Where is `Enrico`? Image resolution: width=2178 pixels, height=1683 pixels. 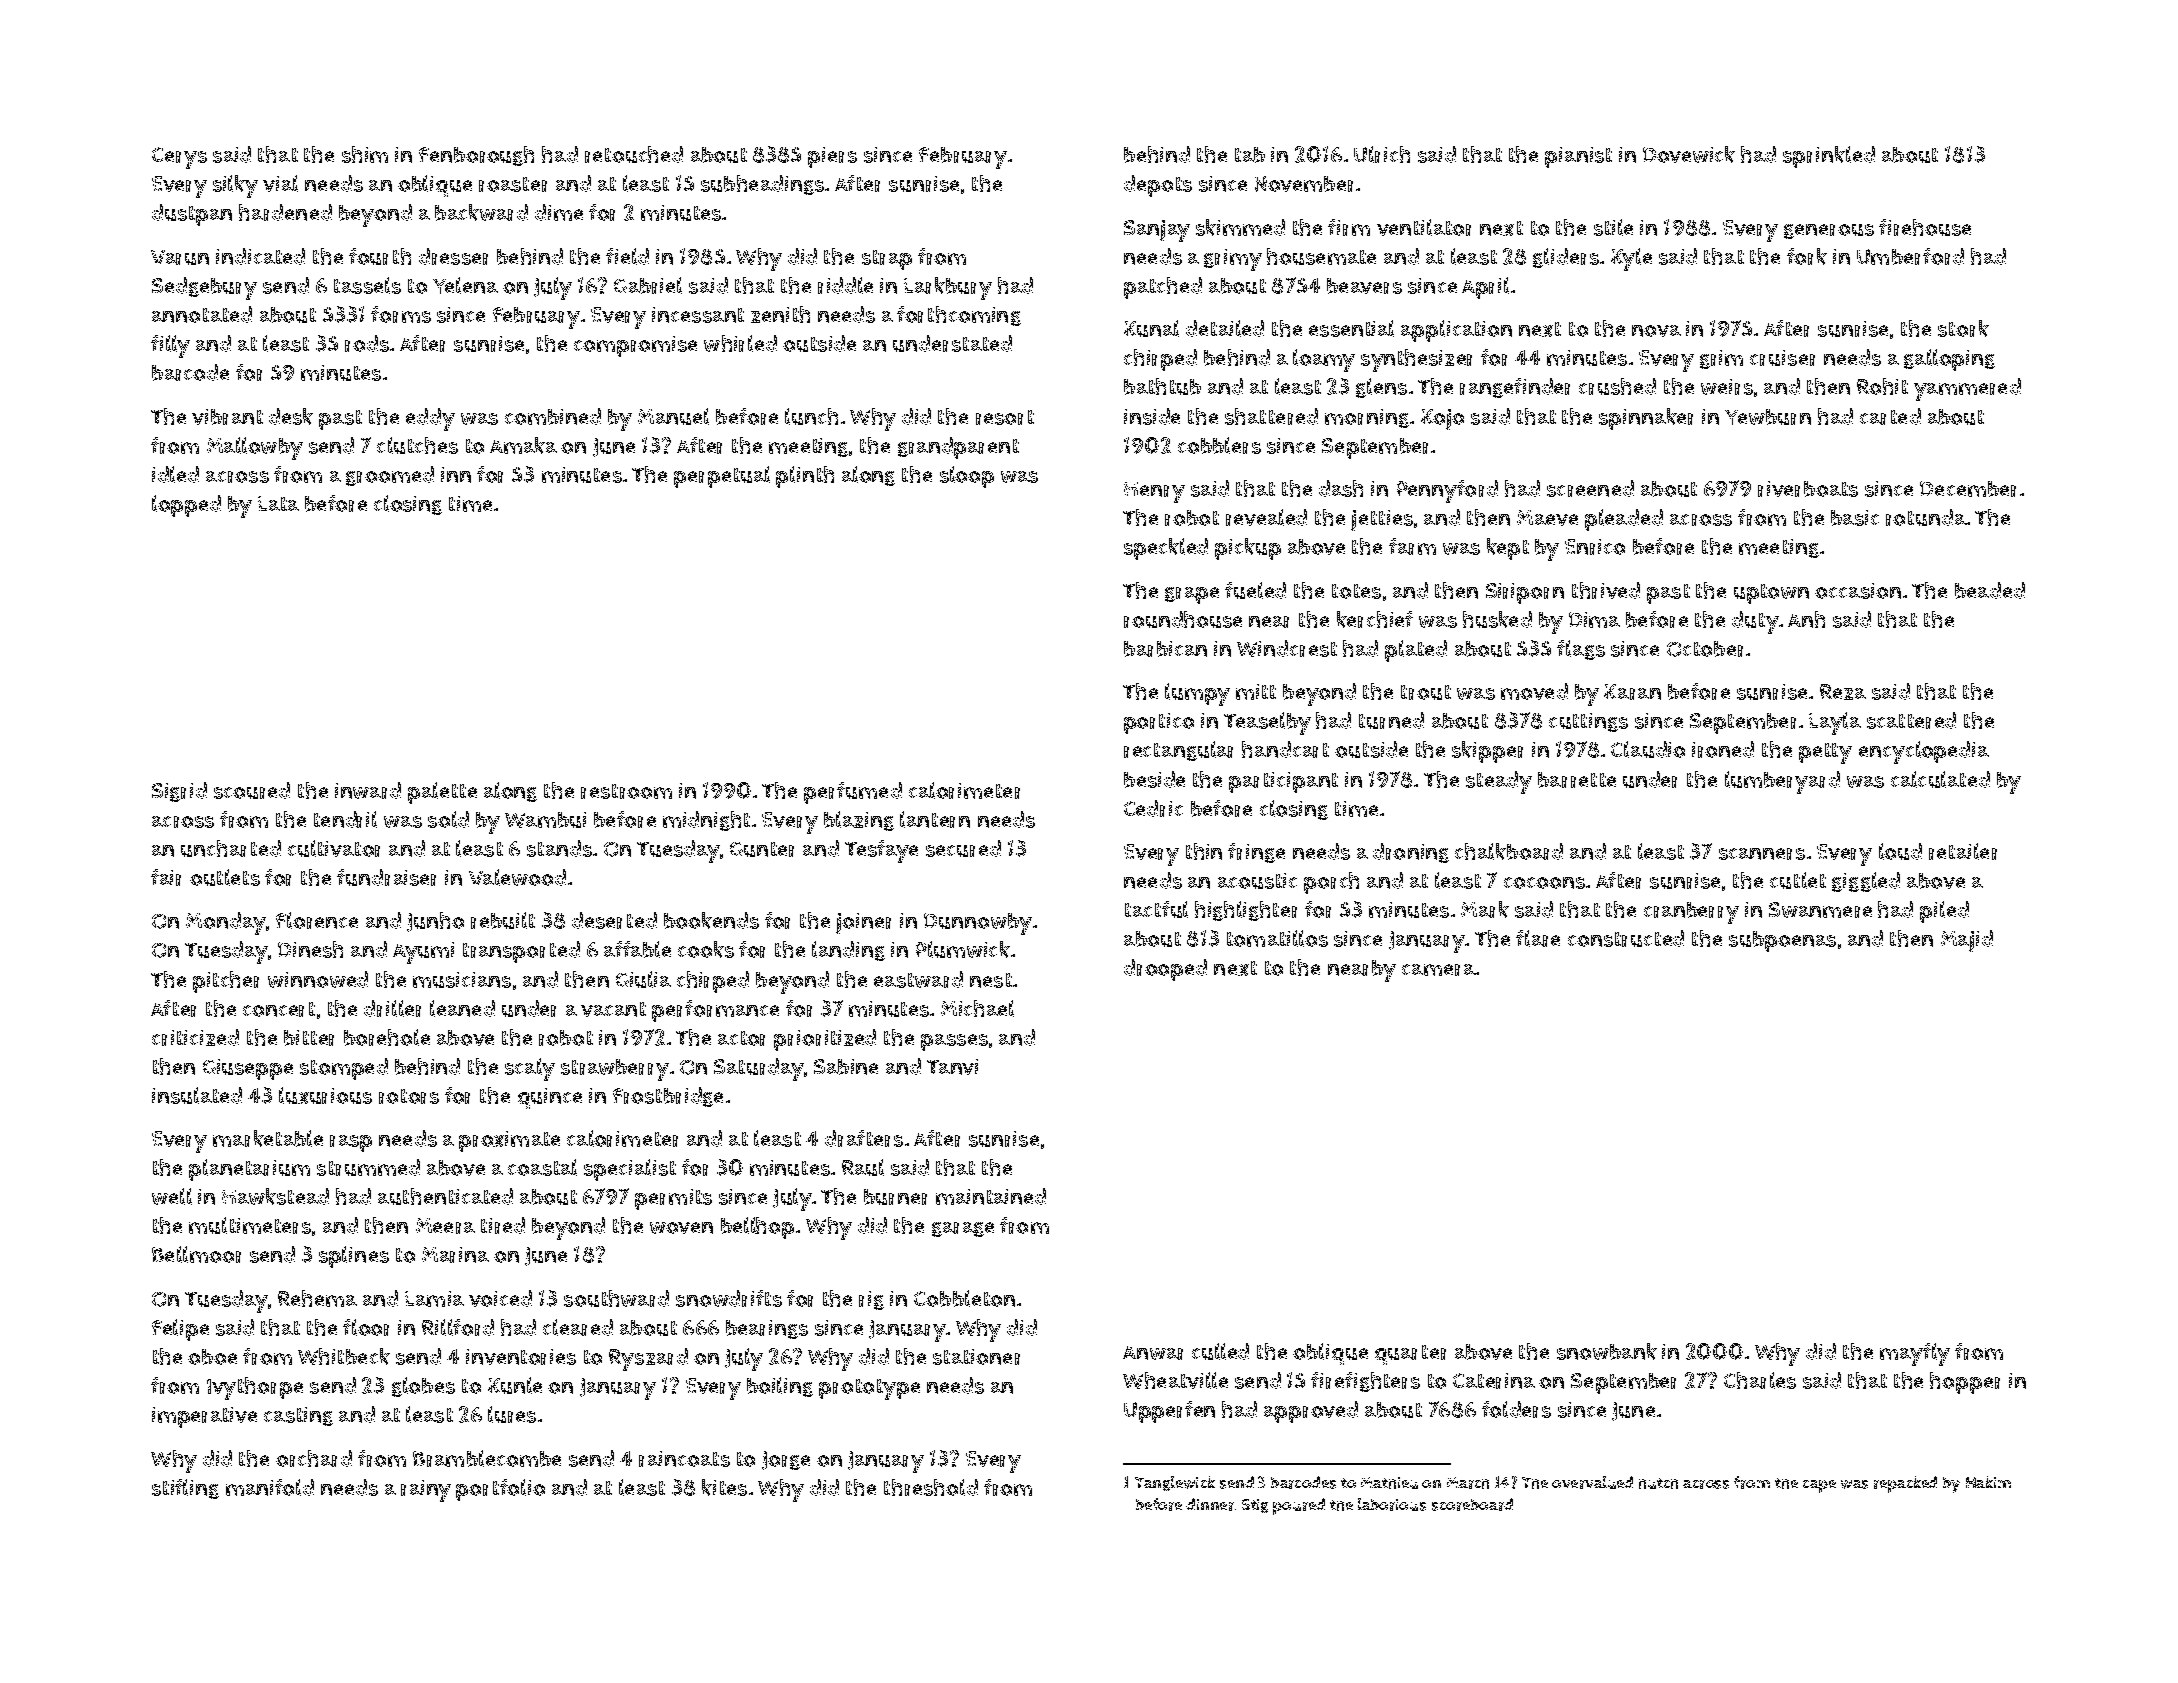 Enrico is located at coordinates (1595, 547).
